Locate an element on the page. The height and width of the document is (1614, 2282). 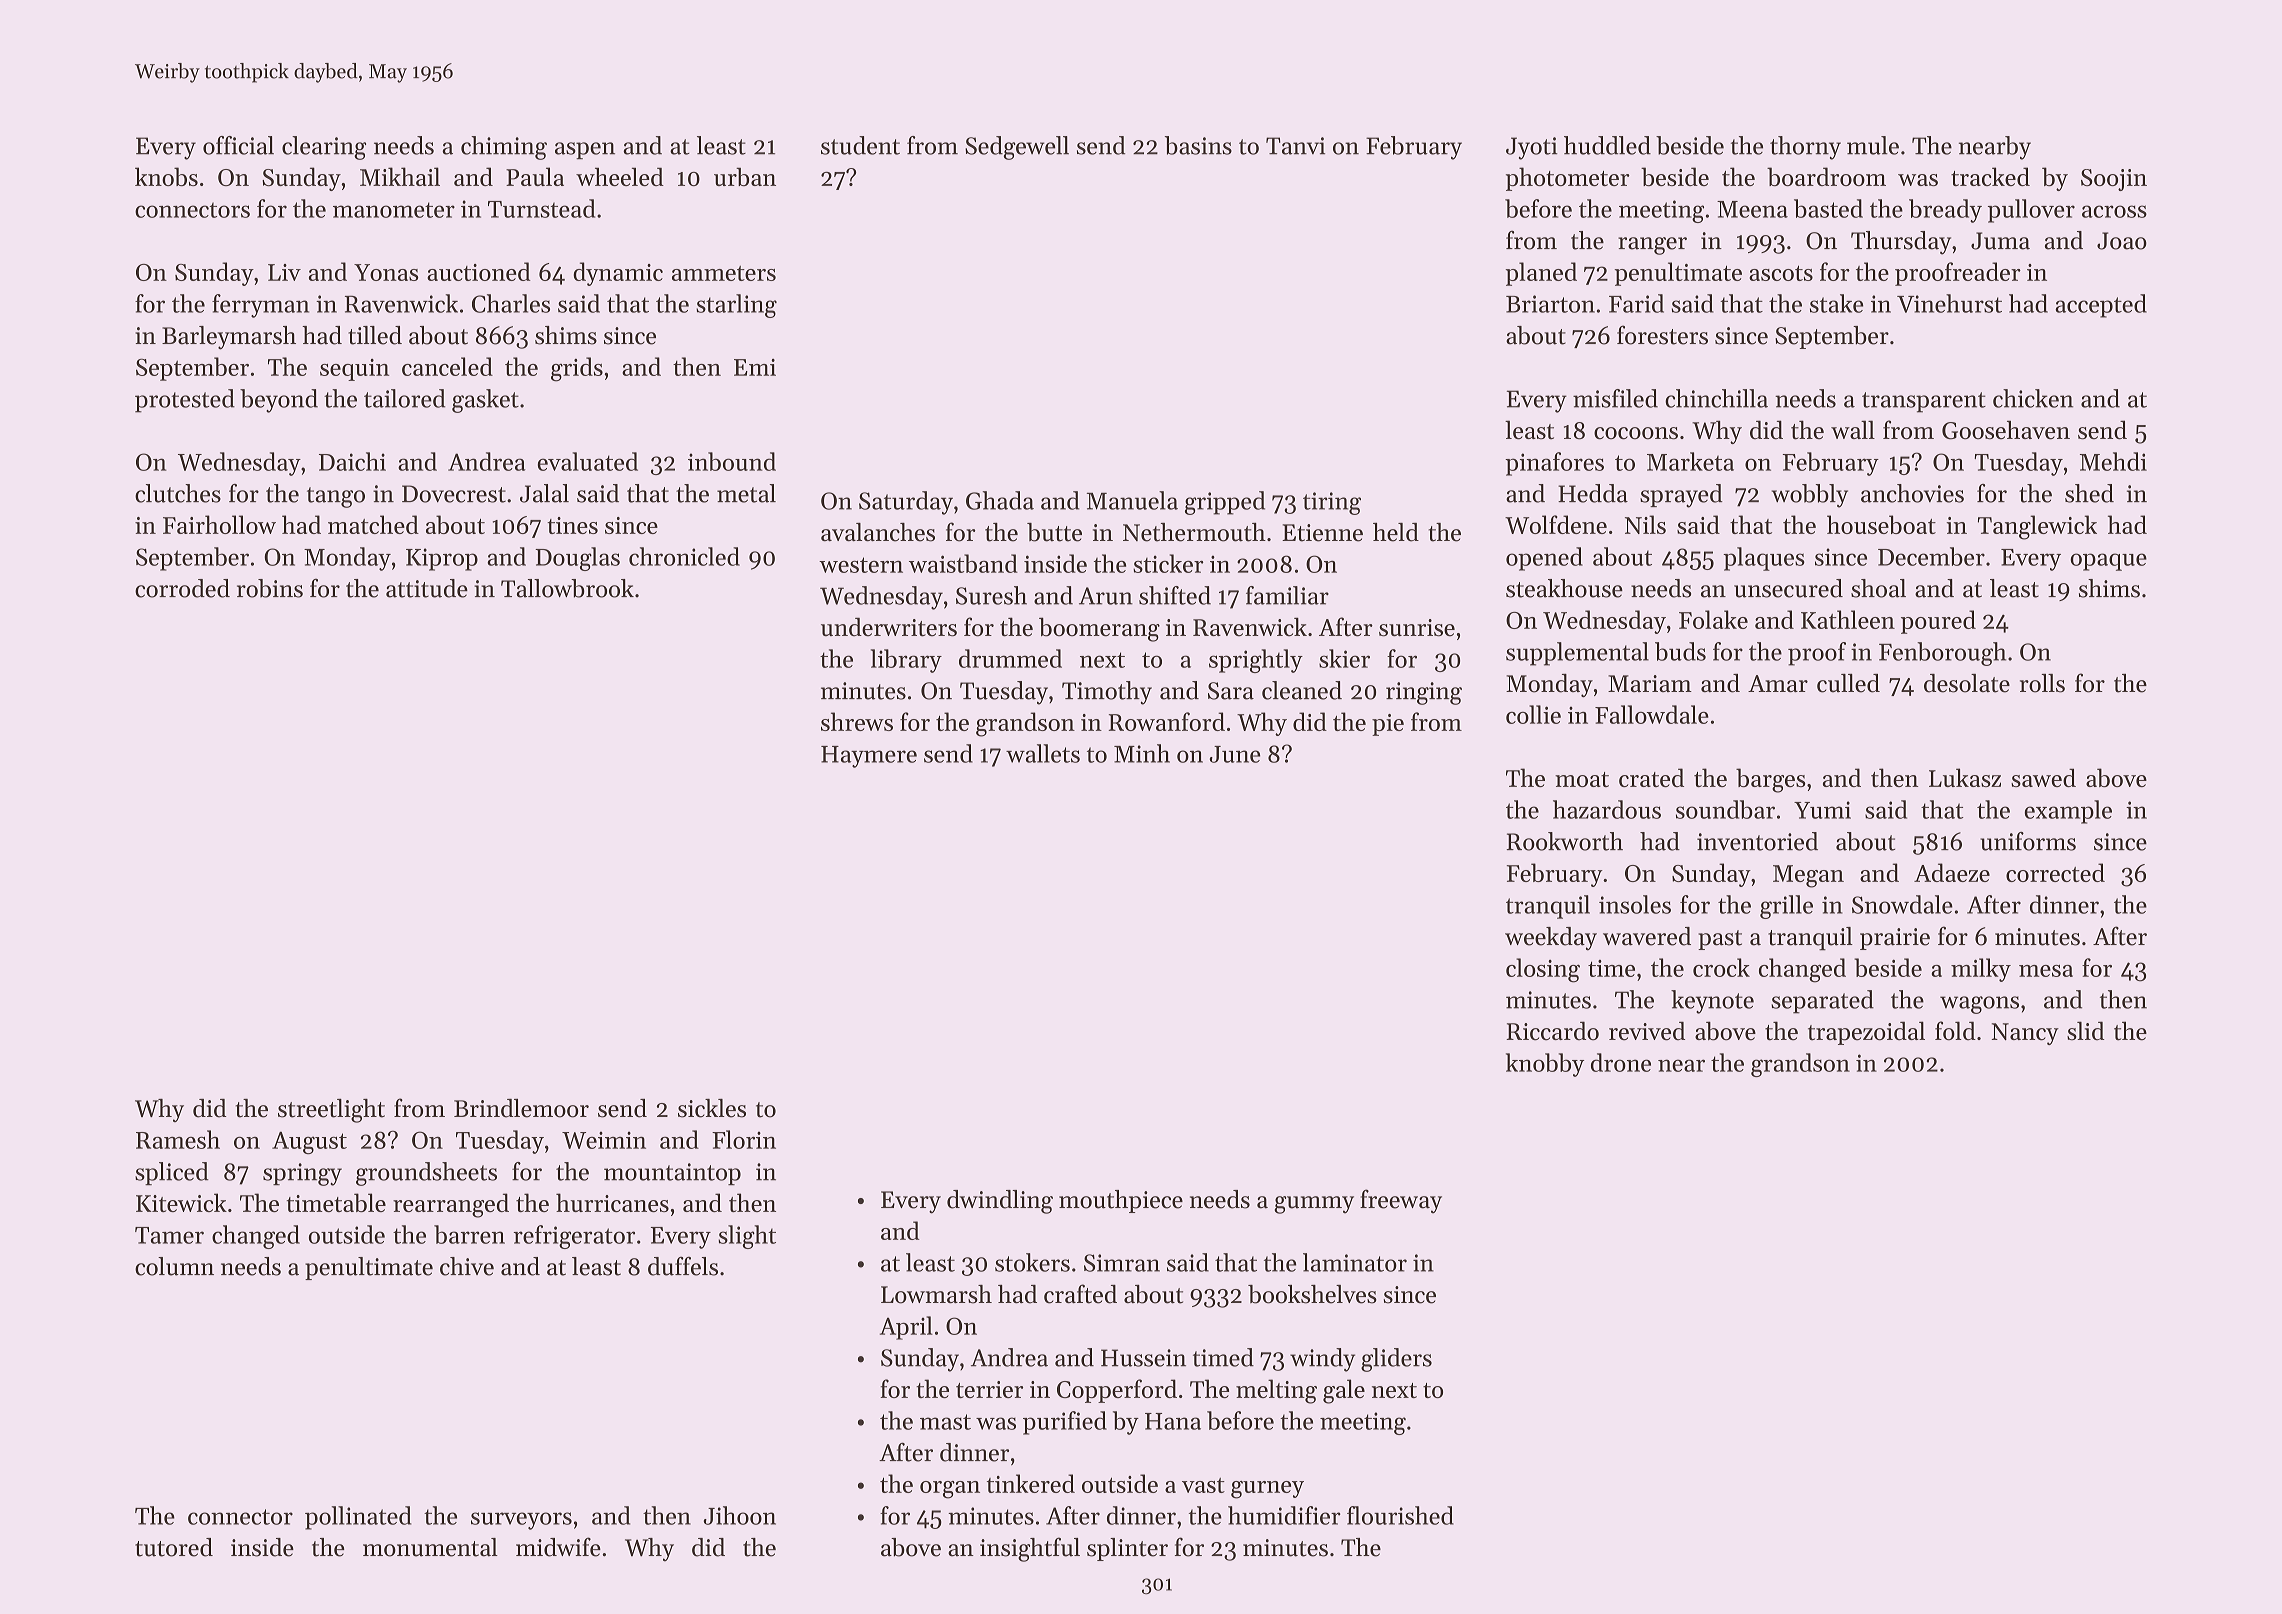
Kitewick is located at coordinates (181, 1202).
